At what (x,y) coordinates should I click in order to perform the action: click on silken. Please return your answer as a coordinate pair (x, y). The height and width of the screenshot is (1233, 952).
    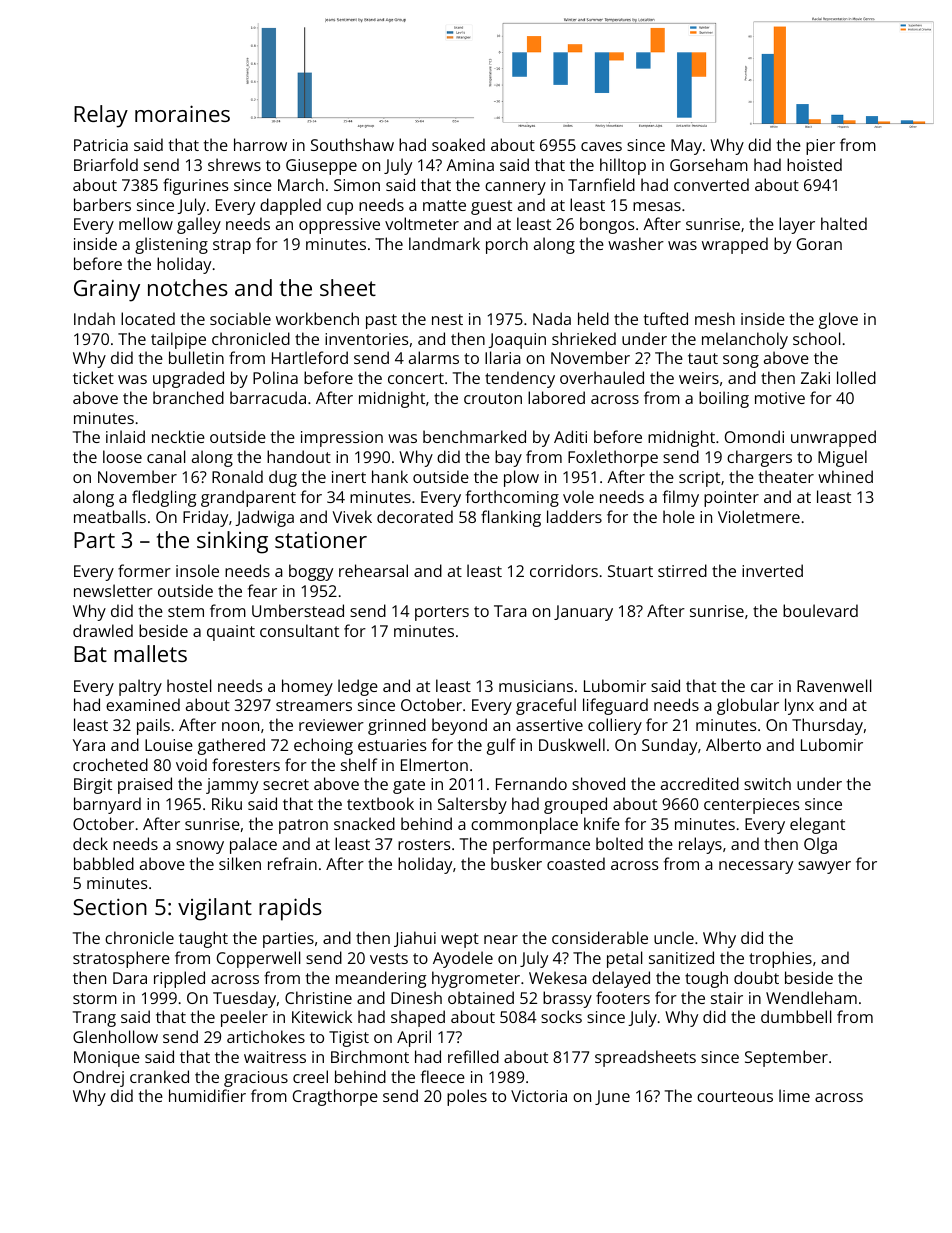
    Looking at the image, I should click on (240, 863).
